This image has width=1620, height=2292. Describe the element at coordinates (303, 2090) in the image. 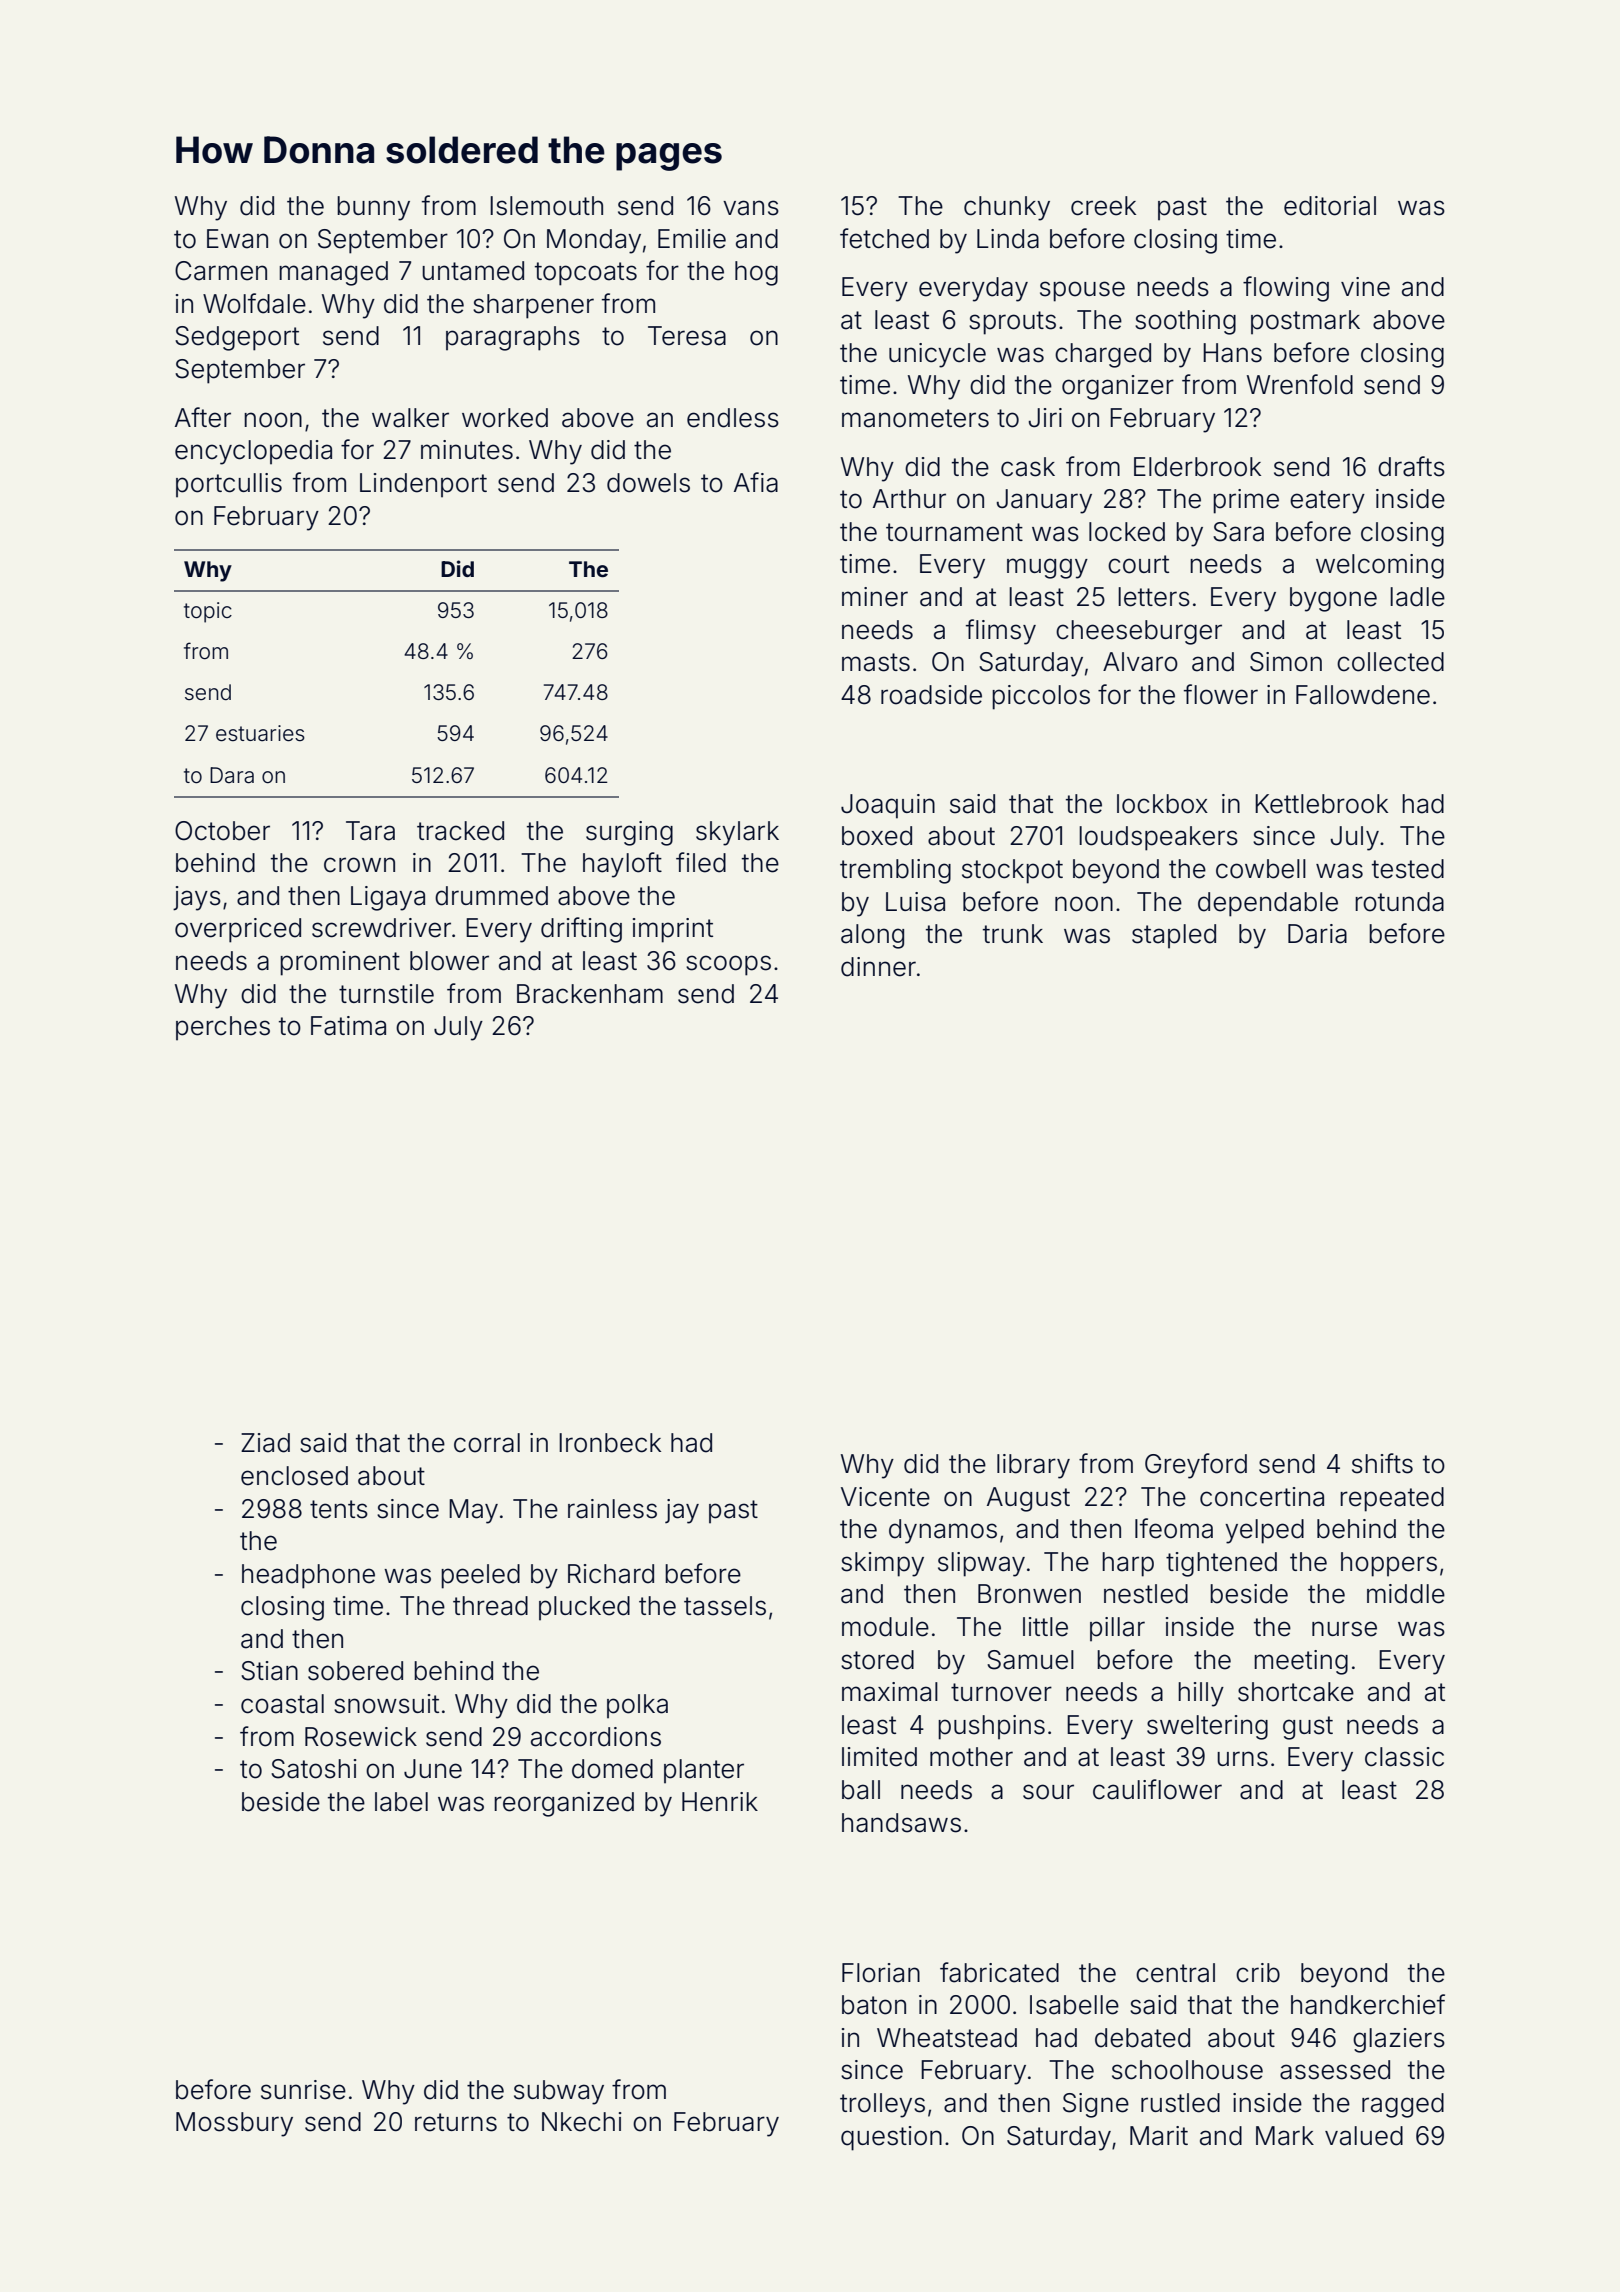

I see `sunrise` at that location.
